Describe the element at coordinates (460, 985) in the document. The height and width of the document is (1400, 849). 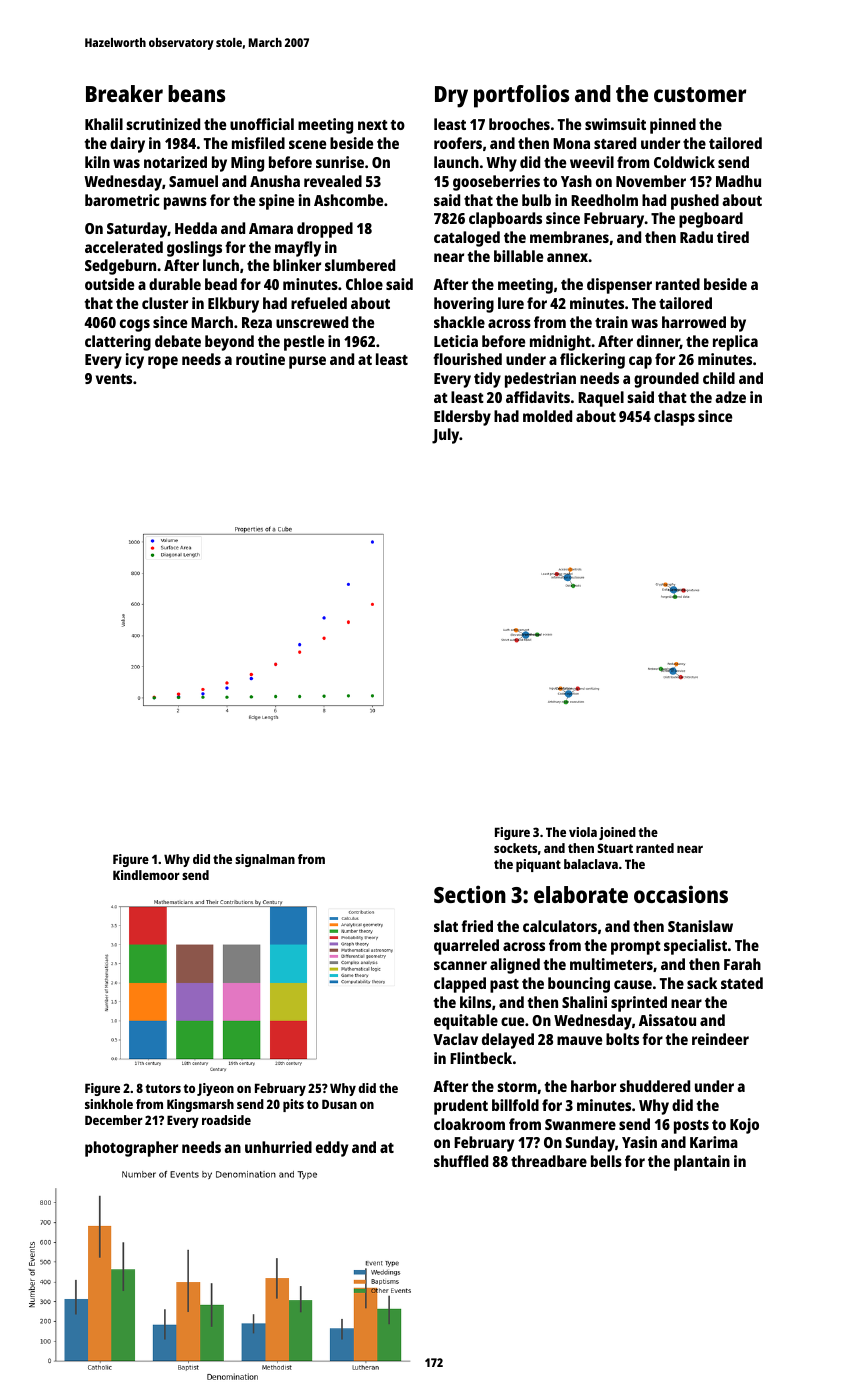
I see `clapped` at that location.
